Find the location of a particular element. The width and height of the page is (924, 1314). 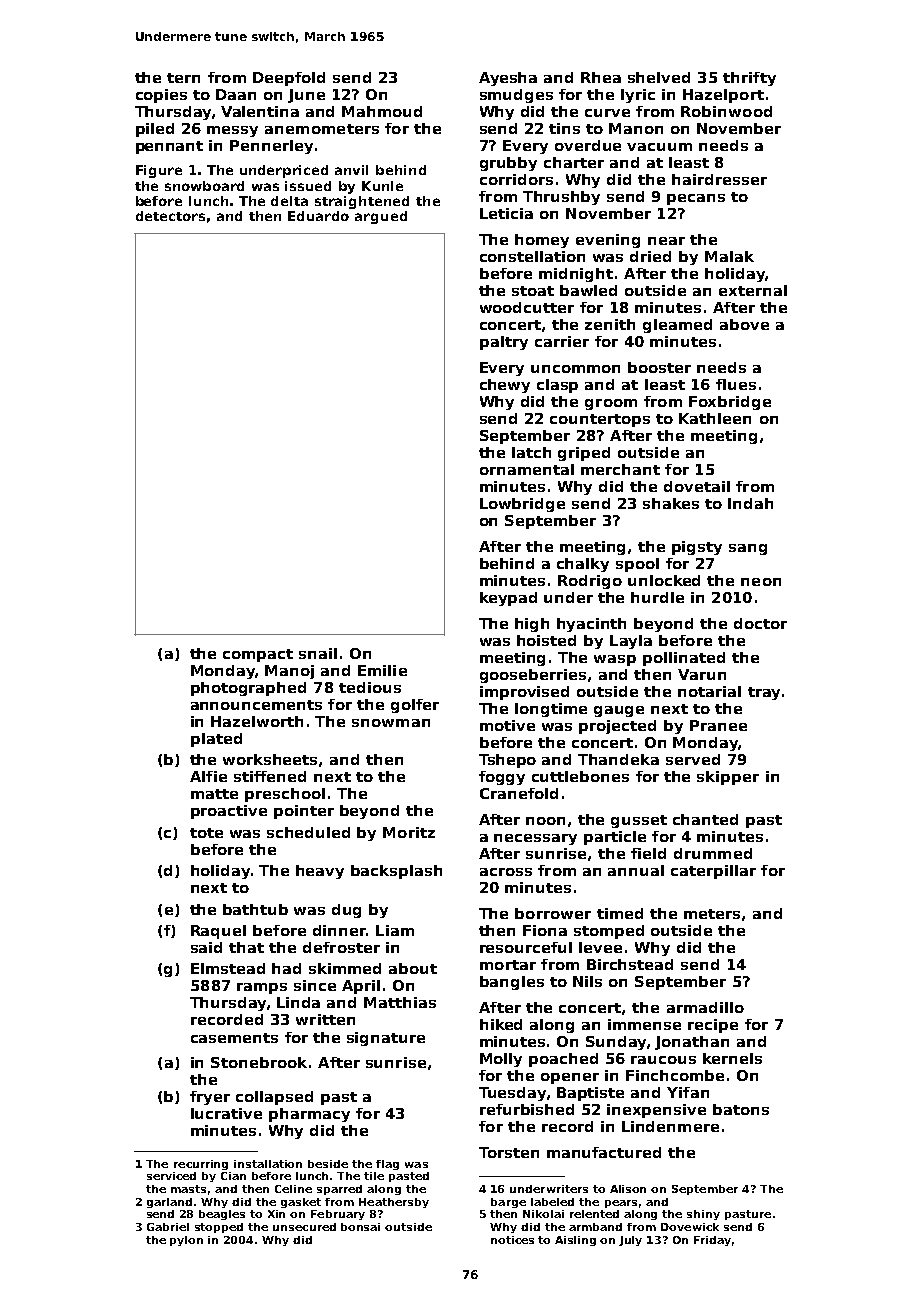

plated is located at coordinates (216, 740).
